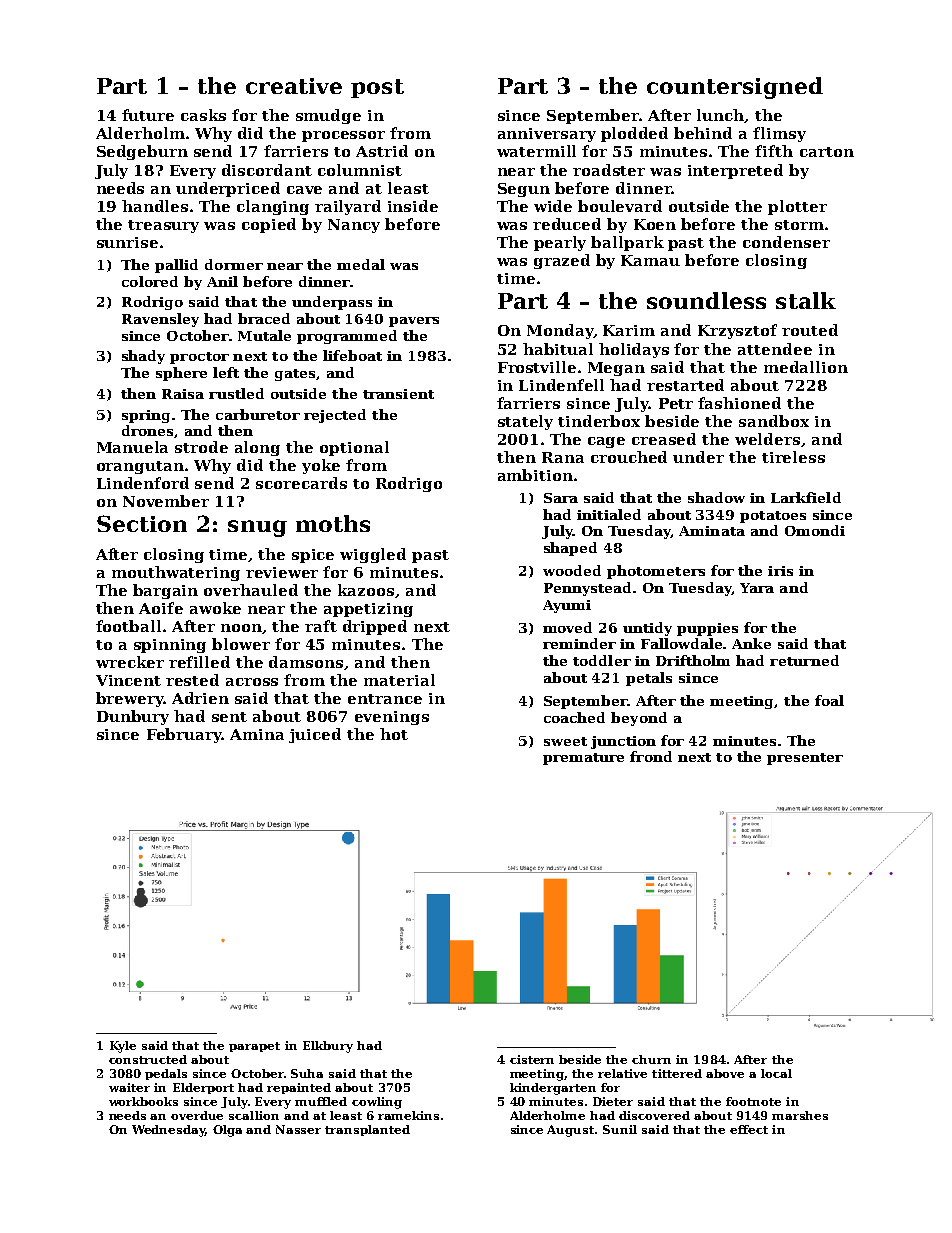 The width and height of the screenshot is (952, 1233). Describe the element at coordinates (829, 700) in the screenshot. I see `foal` at that location.
